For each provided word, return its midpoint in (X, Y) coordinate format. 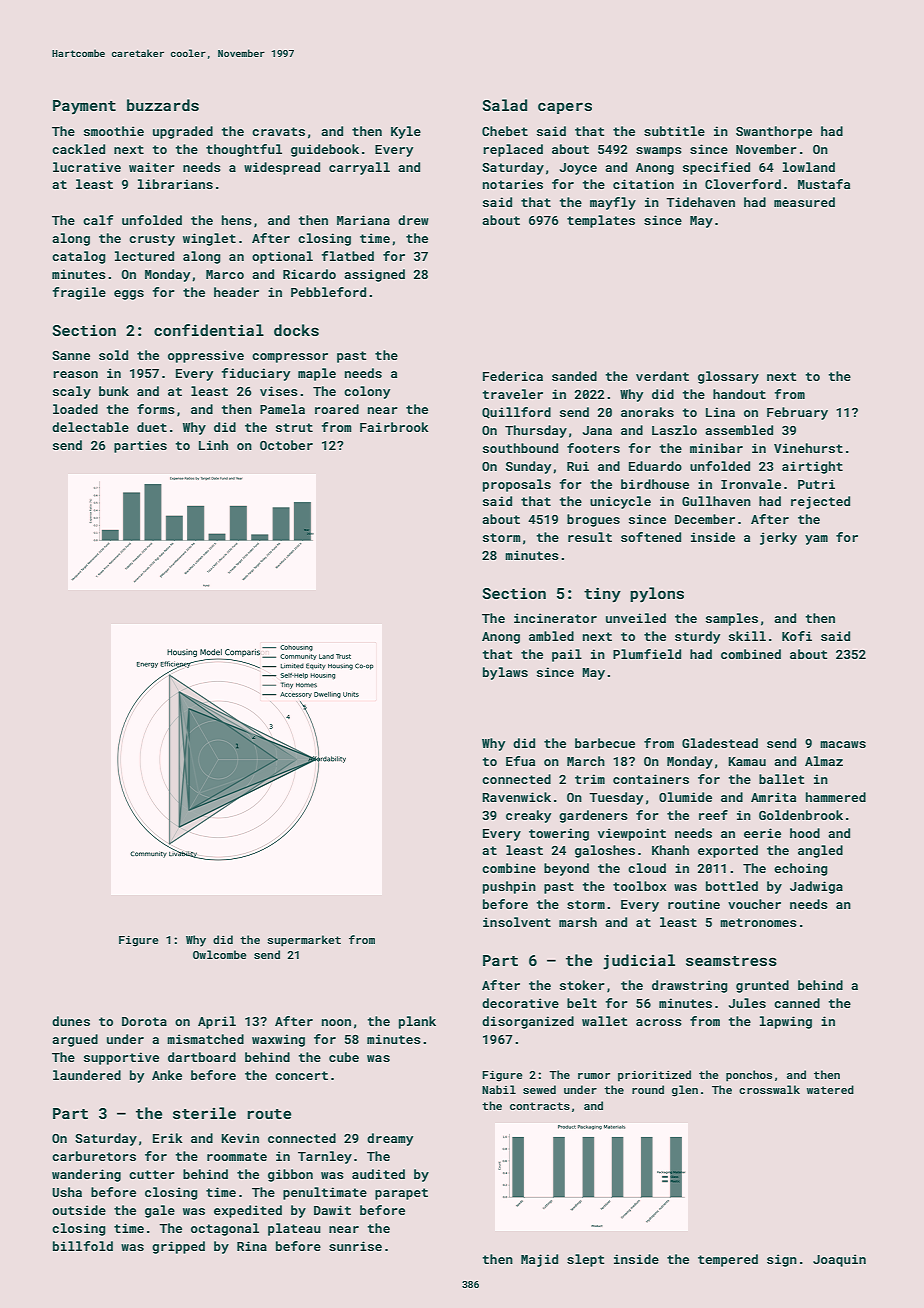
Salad (504, 105)
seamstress (731, 961)
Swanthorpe (774, 132)
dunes (71, 1021)
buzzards (163, 105)
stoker (582, 985)
